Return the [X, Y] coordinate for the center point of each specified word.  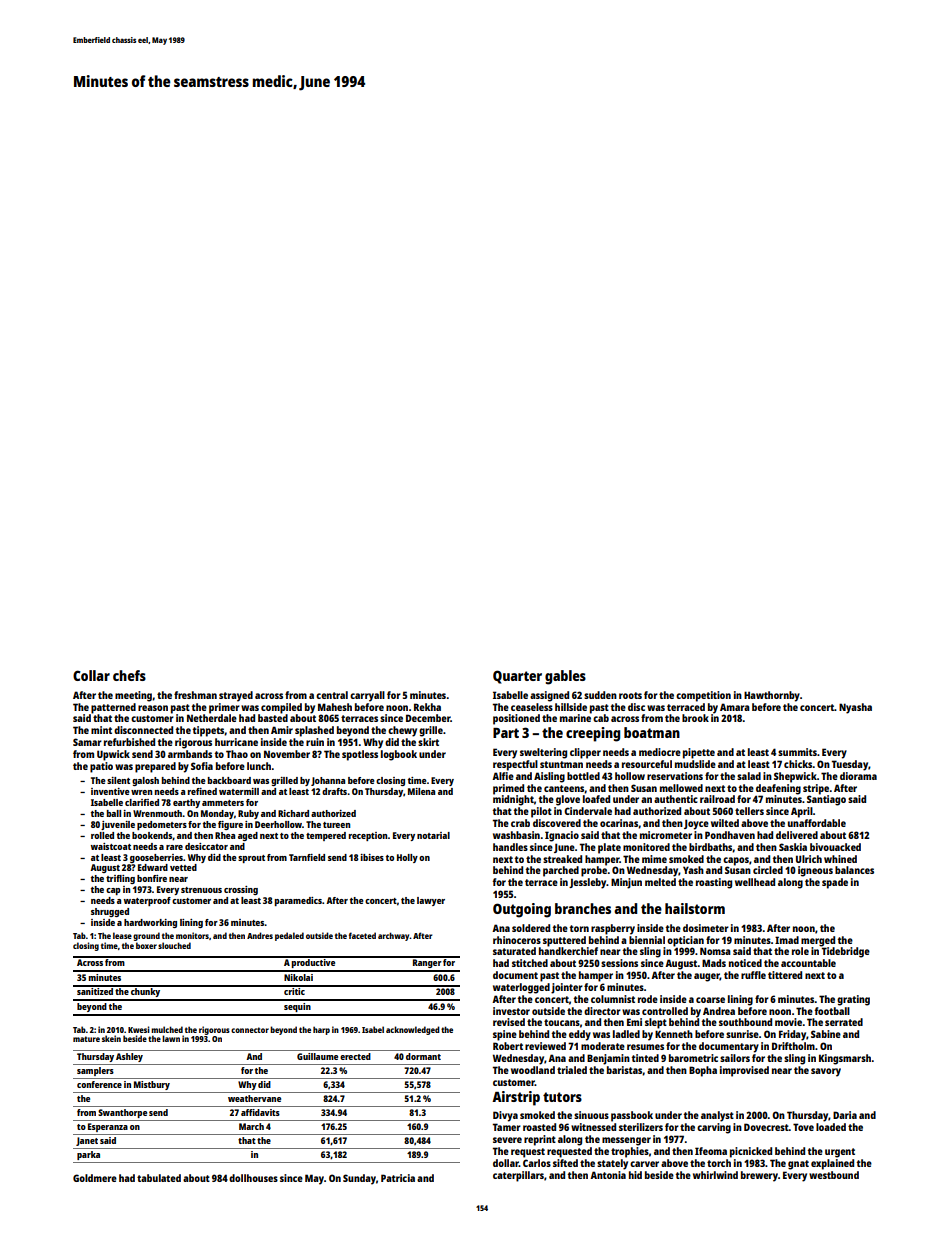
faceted [362, 935]
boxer [146, 945]
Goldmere [95, 1178]
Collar [91, 675]
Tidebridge [846, 952]
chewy [402, 731]
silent [118, 780]
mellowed [681, 788]
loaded [831, 1127]
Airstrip [516, 1098]
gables [565, 677]
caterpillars [518, 1176]
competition [703, 696]
